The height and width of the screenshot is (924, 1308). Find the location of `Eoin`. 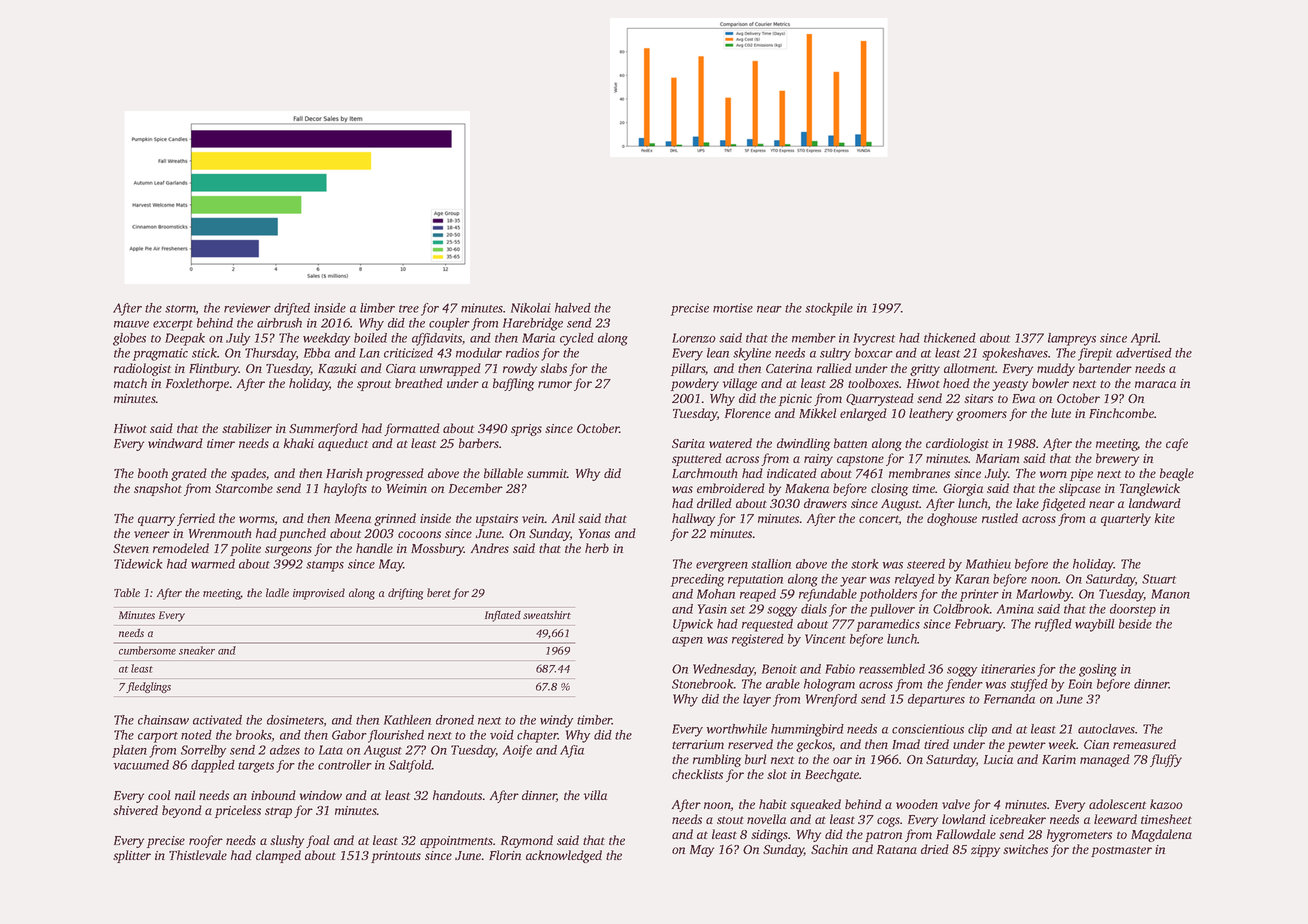

Eoin is located at coordinates (1080, 684).
